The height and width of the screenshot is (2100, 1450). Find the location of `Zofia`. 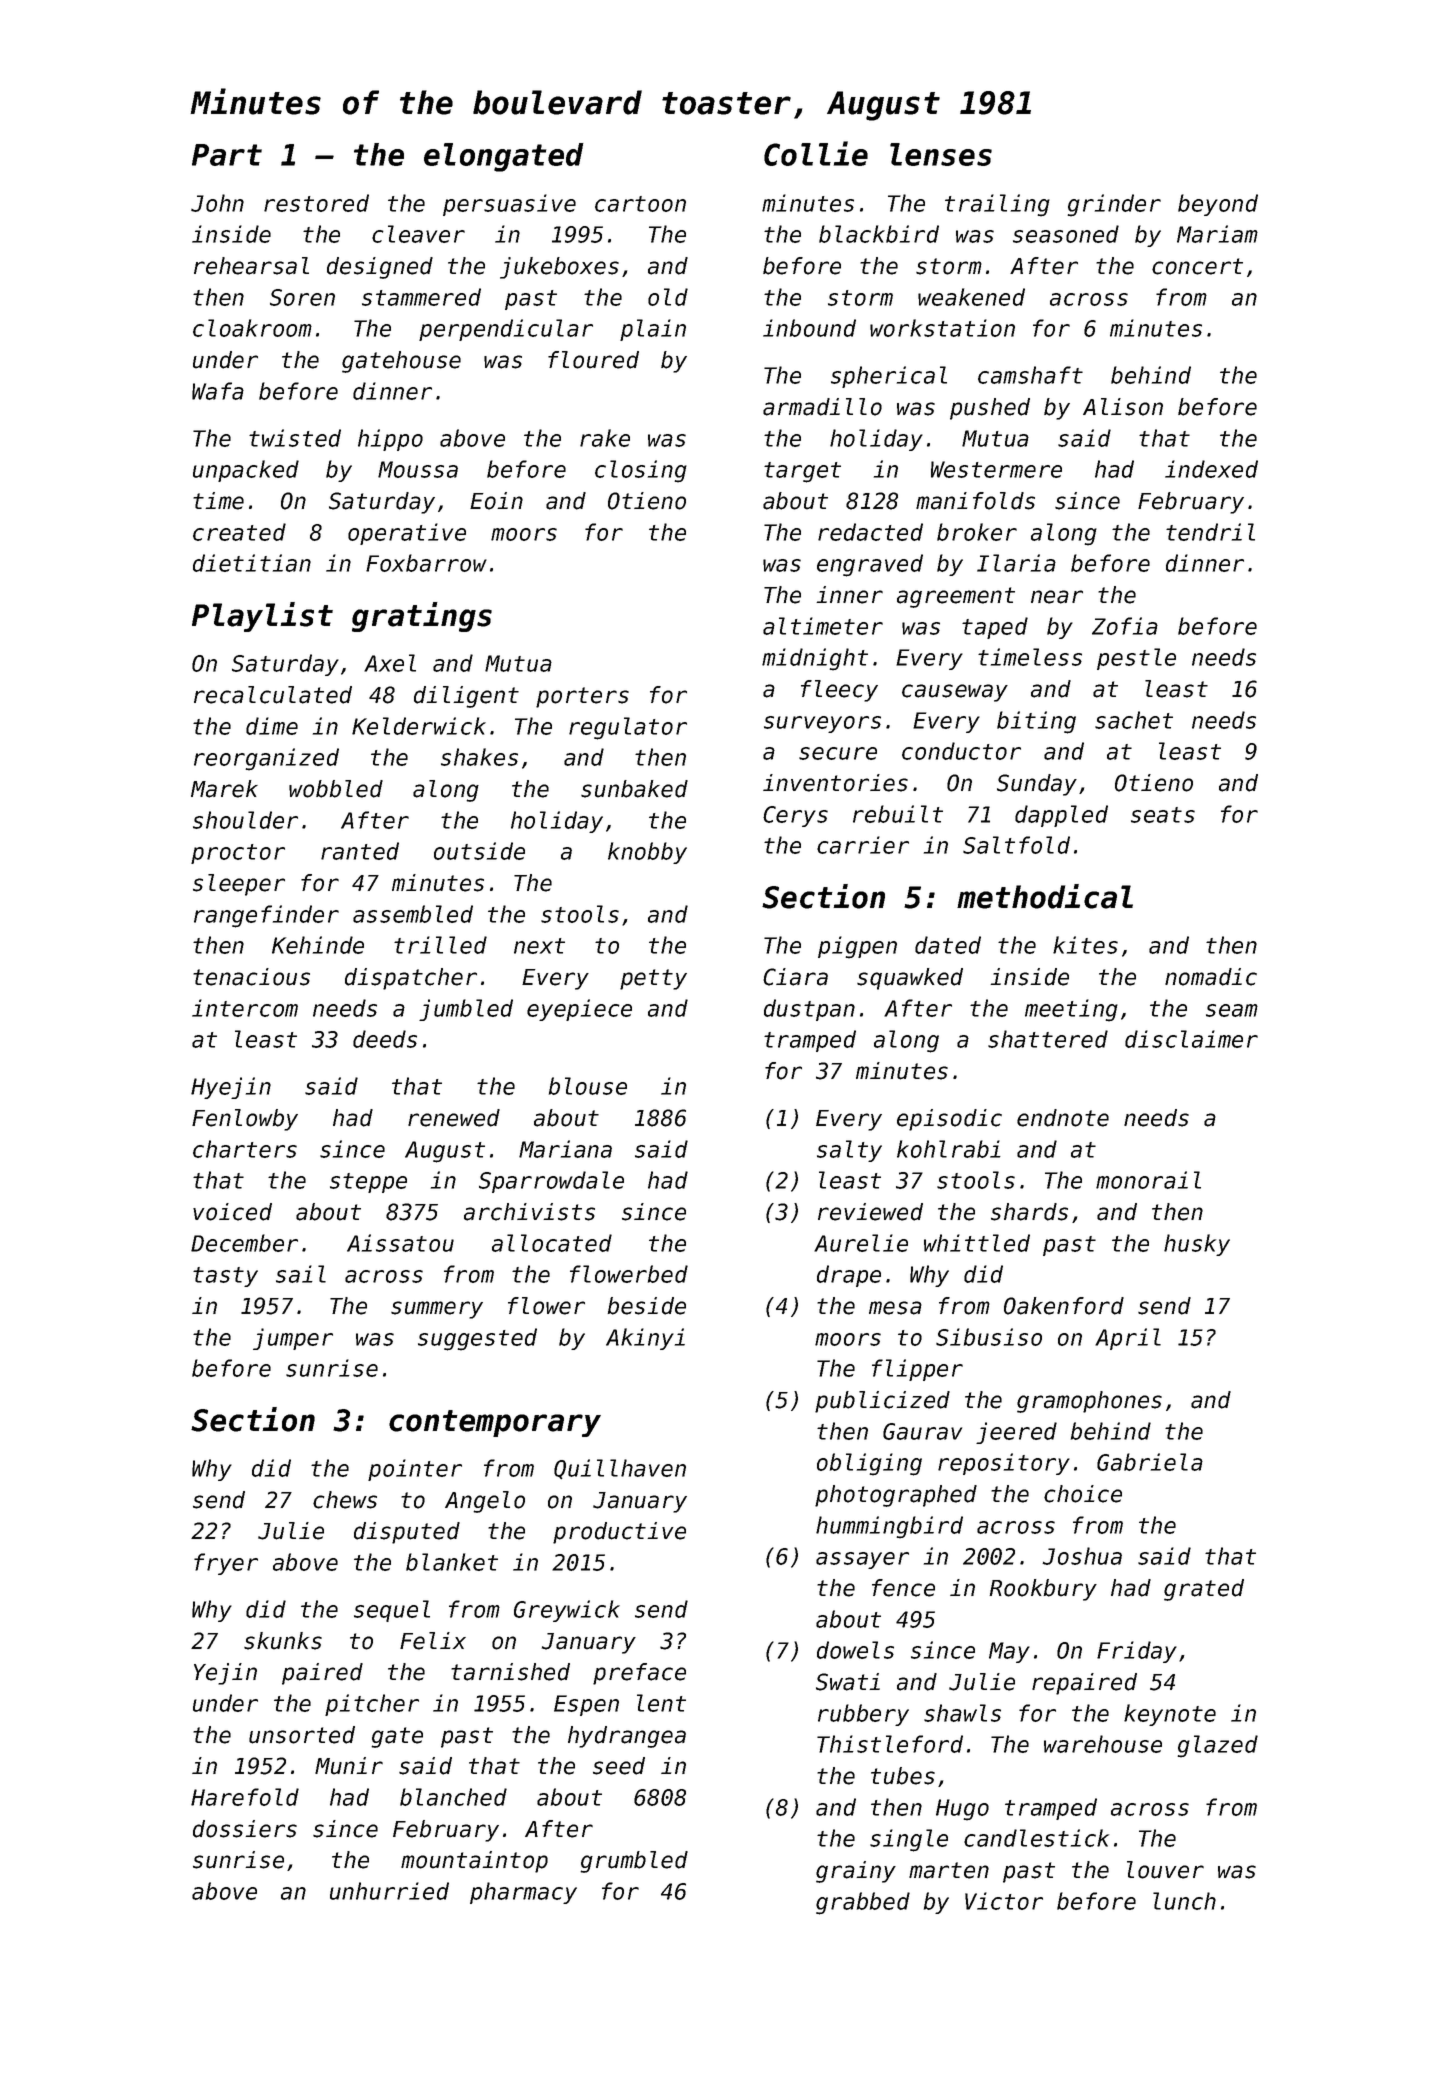

Zofia is located at coordinates (1125, 626).
